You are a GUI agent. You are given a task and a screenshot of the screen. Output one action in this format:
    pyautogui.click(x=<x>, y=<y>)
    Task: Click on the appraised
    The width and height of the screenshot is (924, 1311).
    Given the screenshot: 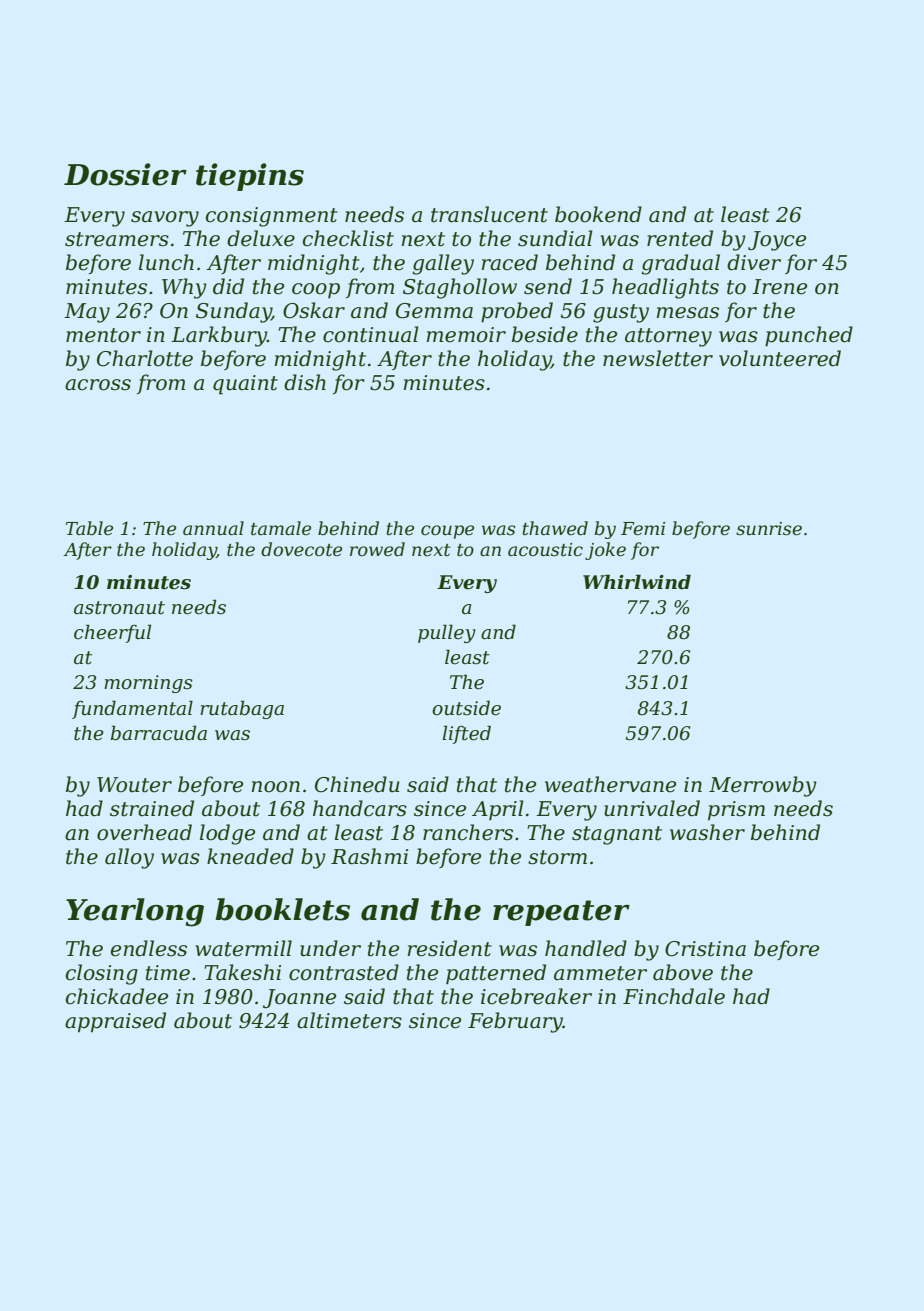 What is the action you would take?
    pyautogui.click(x=115, y=1022)
